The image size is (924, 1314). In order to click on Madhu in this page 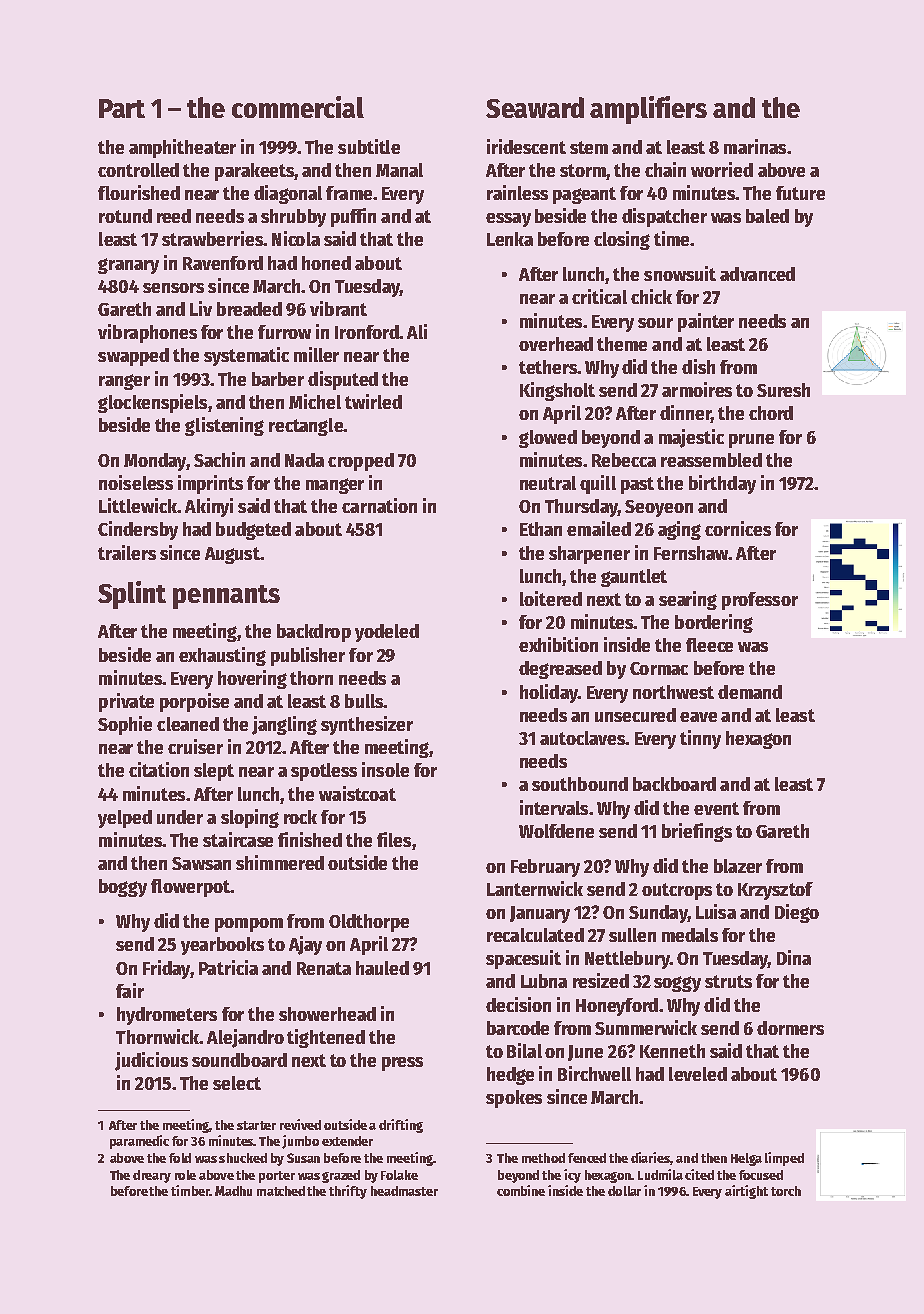, I will do `click(233, 1191)`.
